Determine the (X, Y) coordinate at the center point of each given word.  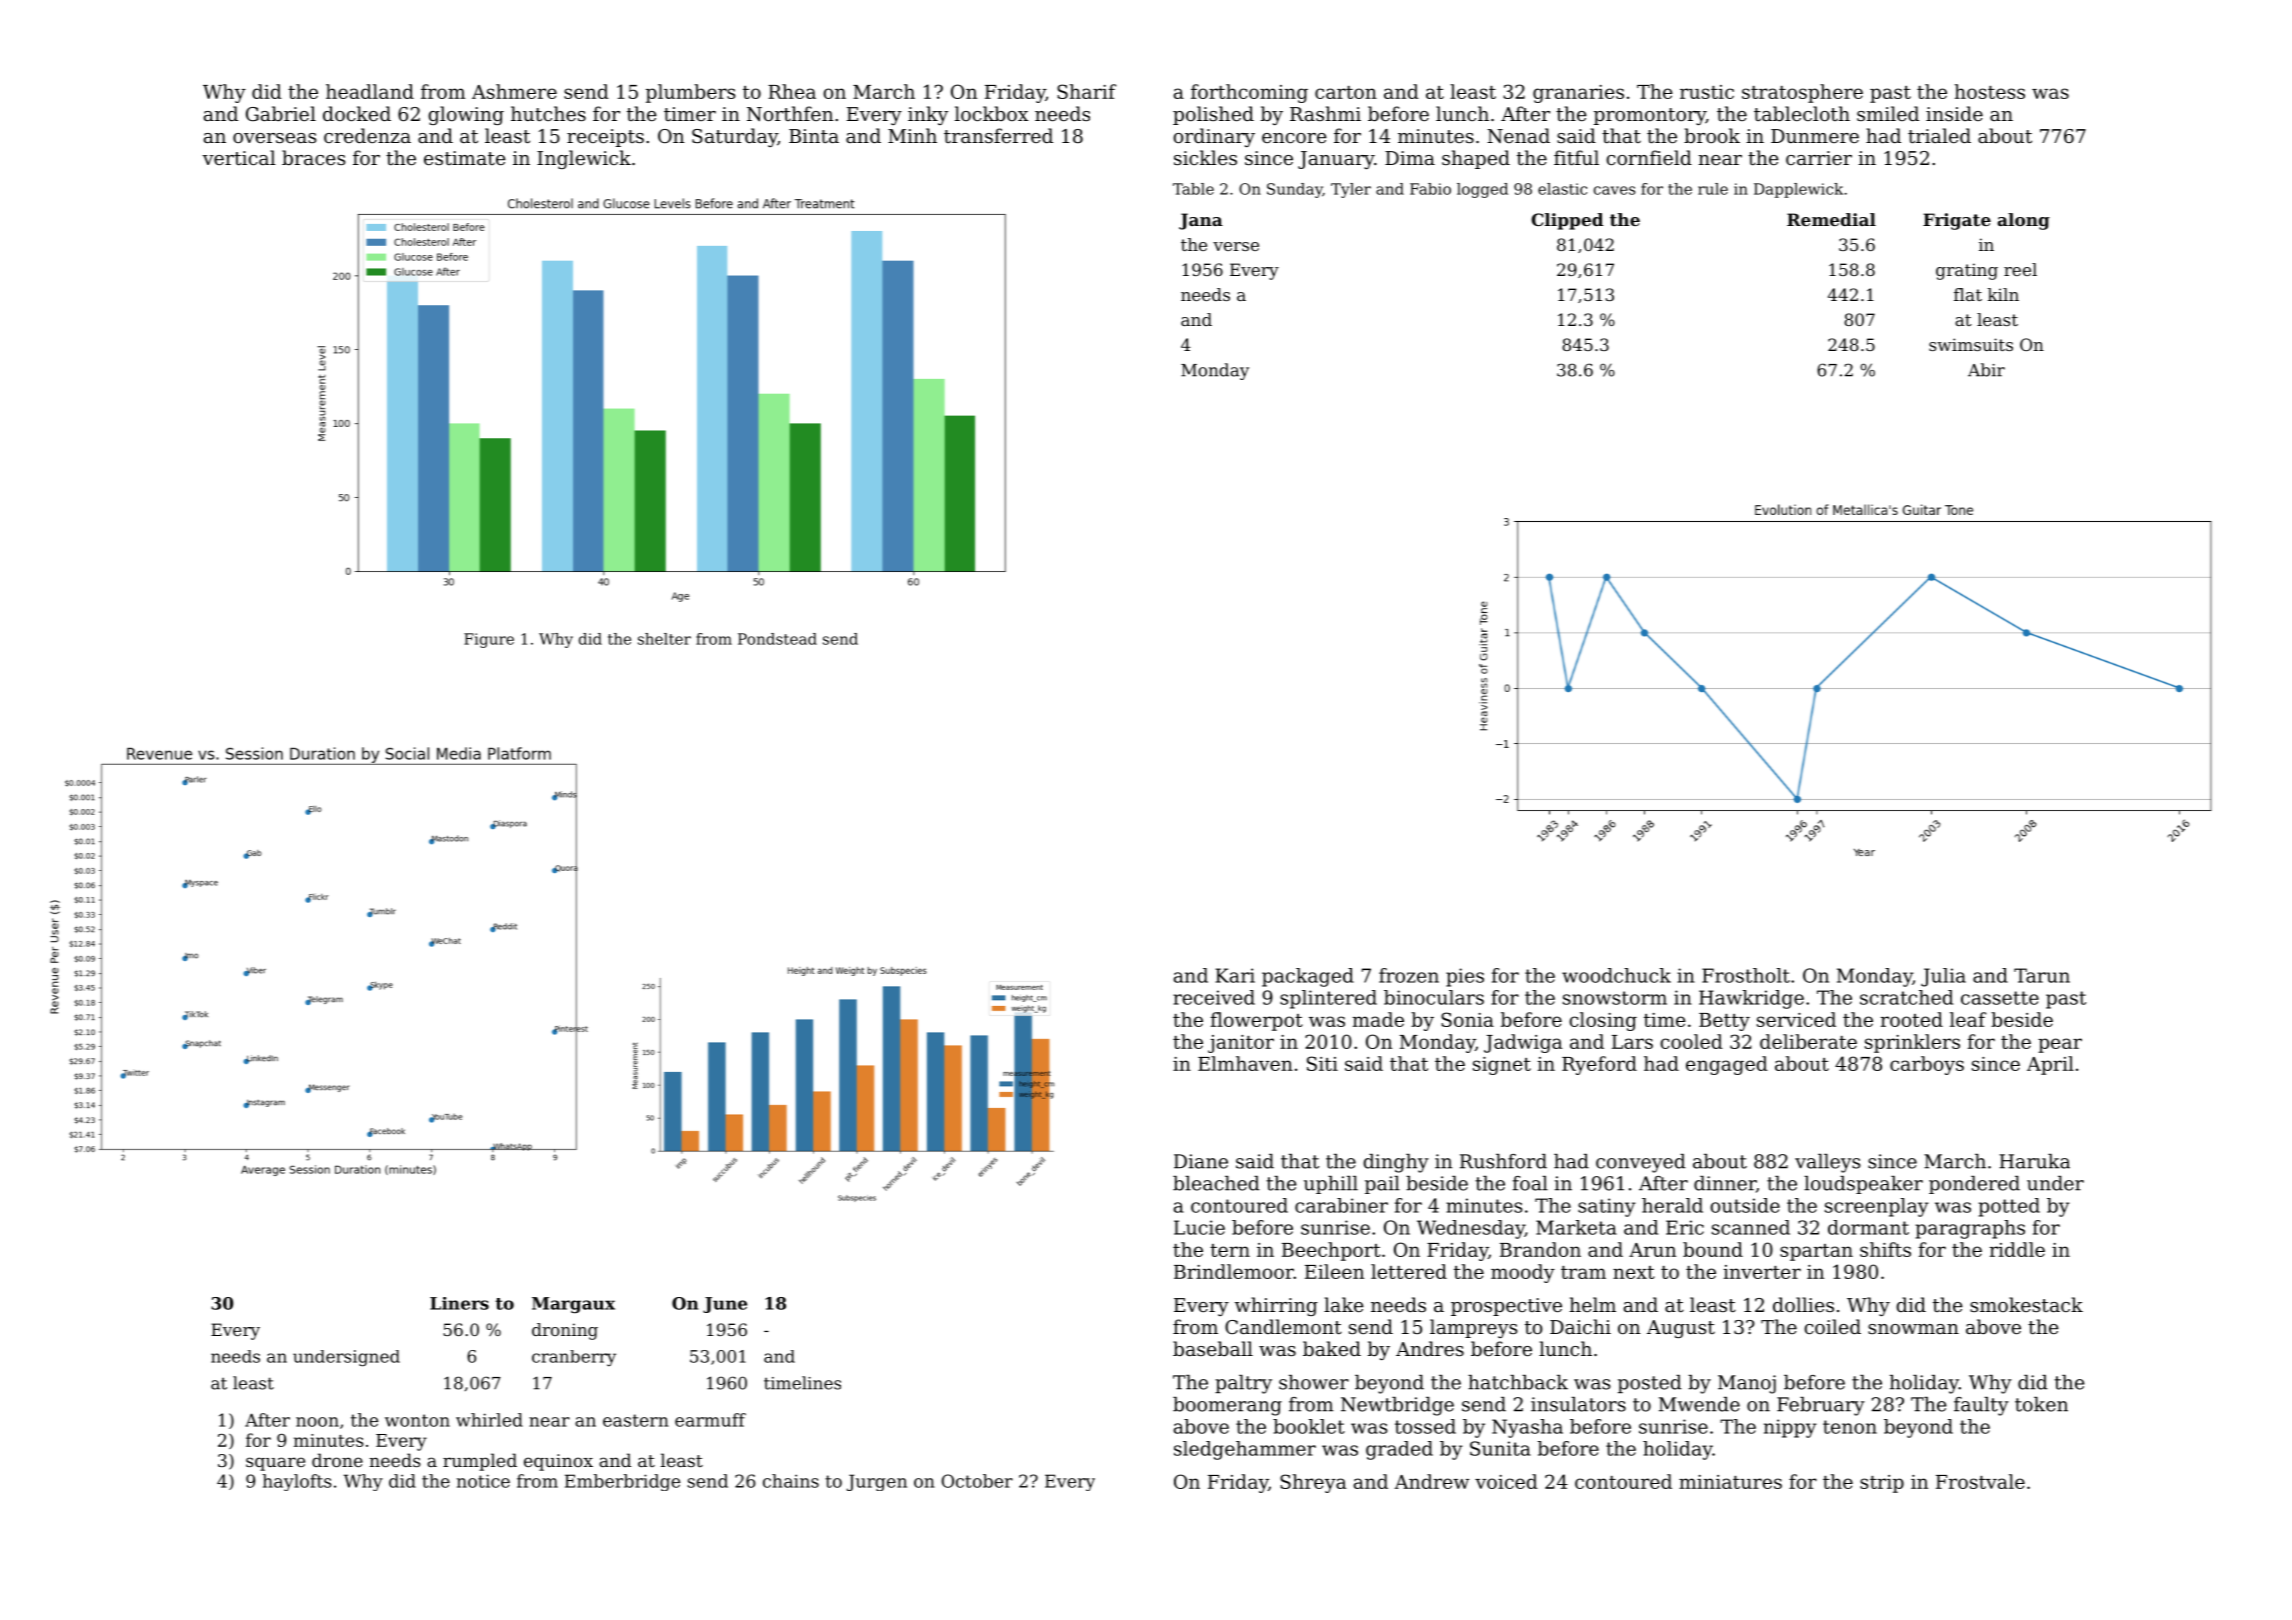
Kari (1235, 975)
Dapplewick (1798, 190)
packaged (1308, 977)
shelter (664, 639)
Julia (1943, 977)
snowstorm (1615, 998)
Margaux (573, 1305)
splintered (1328, 999)
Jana (1201, 221)
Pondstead (777, 639)
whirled (489, 1420)
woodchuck (1616, 975)
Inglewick (584, 159)
